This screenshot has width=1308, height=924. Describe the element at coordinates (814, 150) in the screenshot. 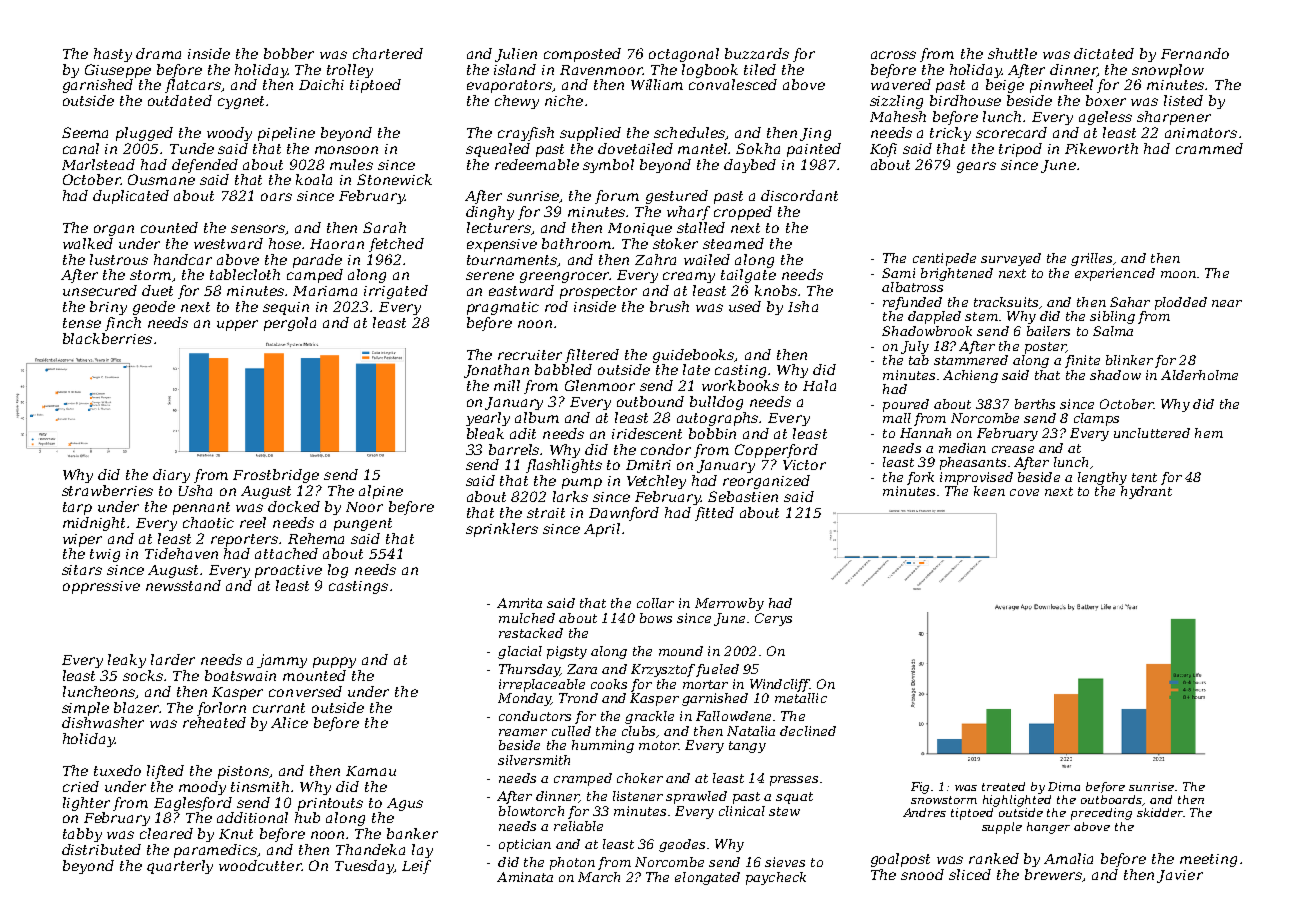

I see `painted` at that location.
